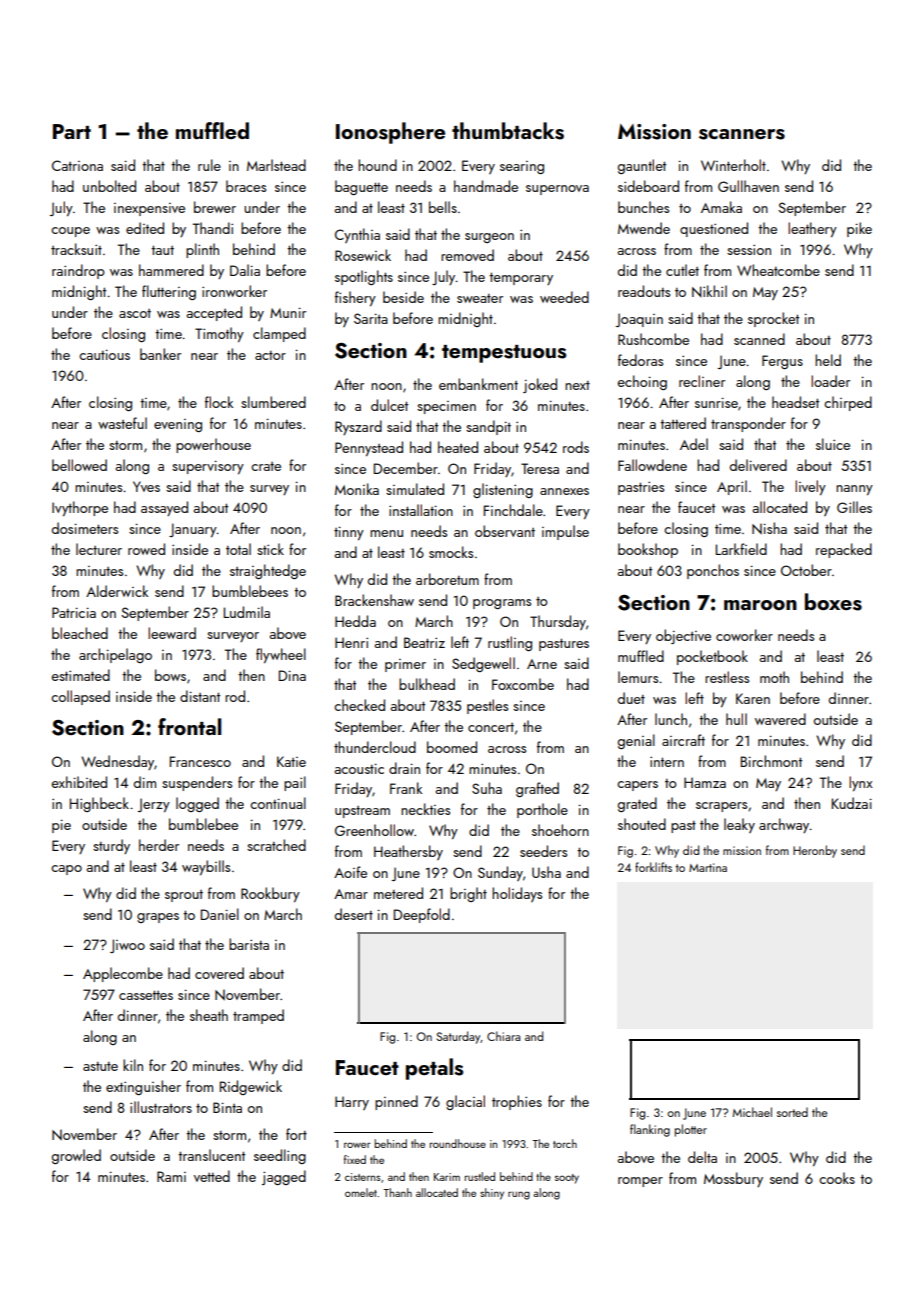  Describe the element at coordinates (558, 622) in the document. I see `Thursday` at that location.
